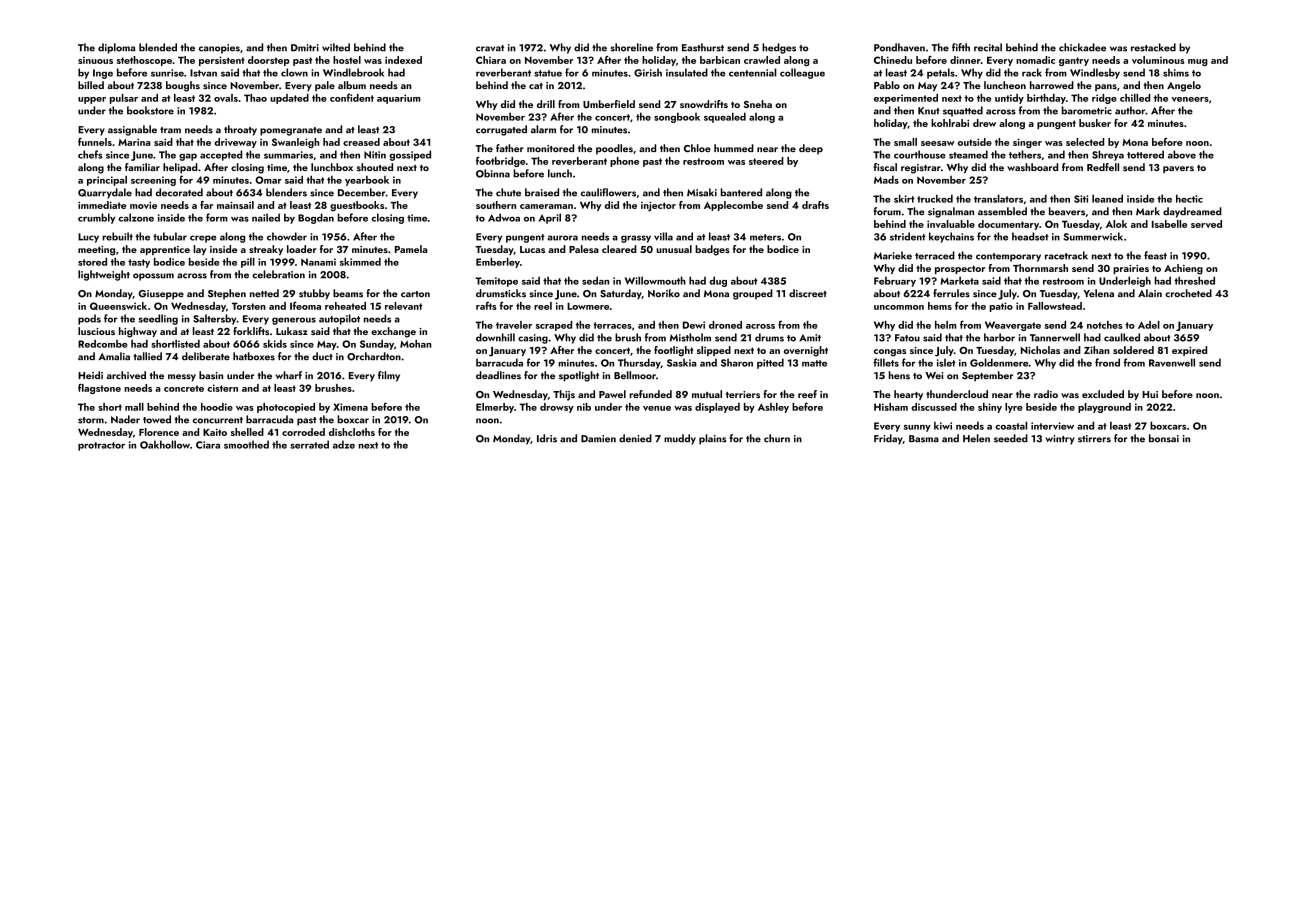  What do you see at coordinates (357, 206) in the screenshot?
I see `guestbooks` at bounding box center [357, 206].
